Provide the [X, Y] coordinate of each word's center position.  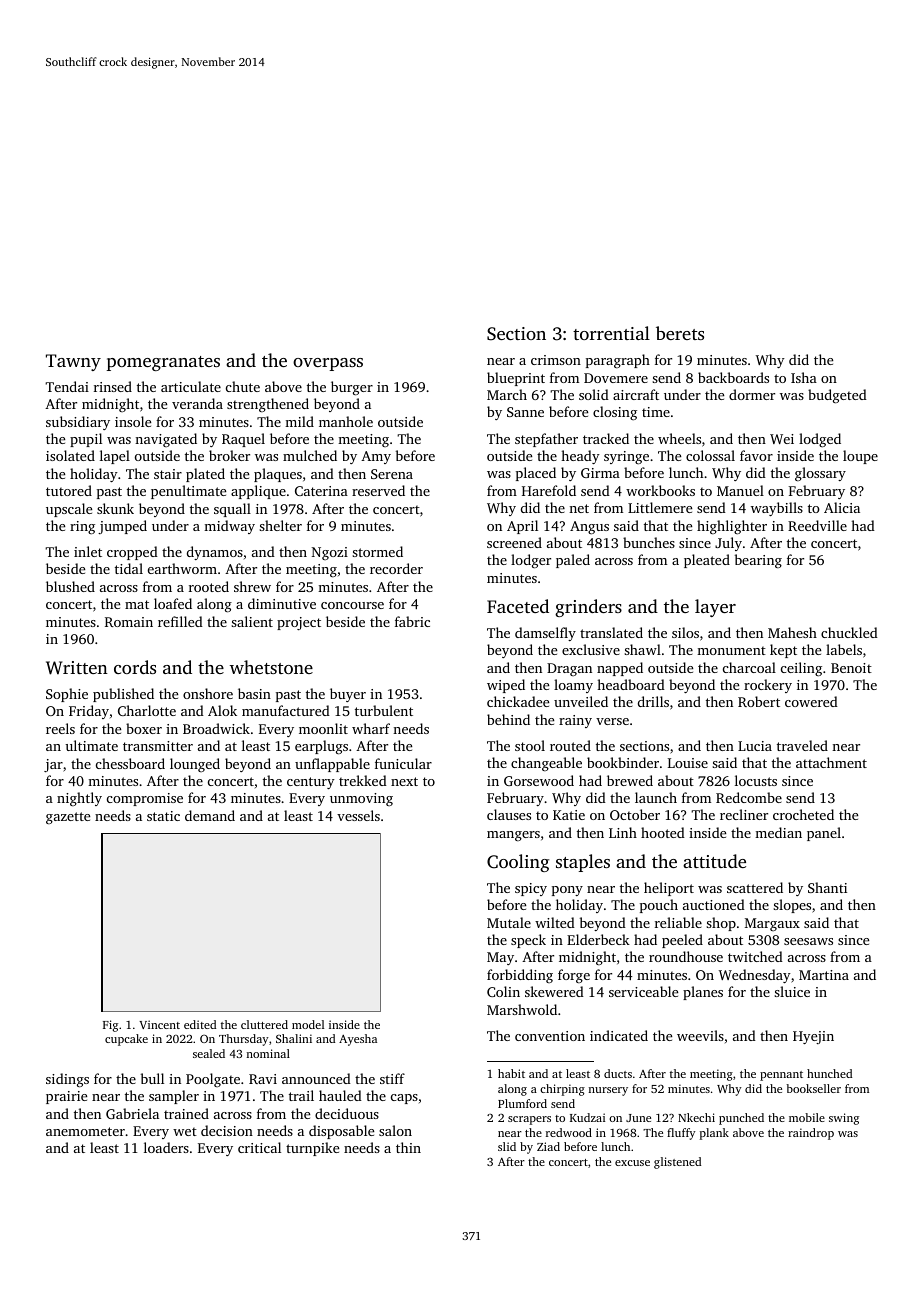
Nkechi [696, 1117]
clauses [509, 814]
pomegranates [163, 363]
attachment [831, 762]
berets [680, 333]
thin [408, 1147]
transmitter [158, 746]
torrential [611, 333]
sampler [174, 1097]
